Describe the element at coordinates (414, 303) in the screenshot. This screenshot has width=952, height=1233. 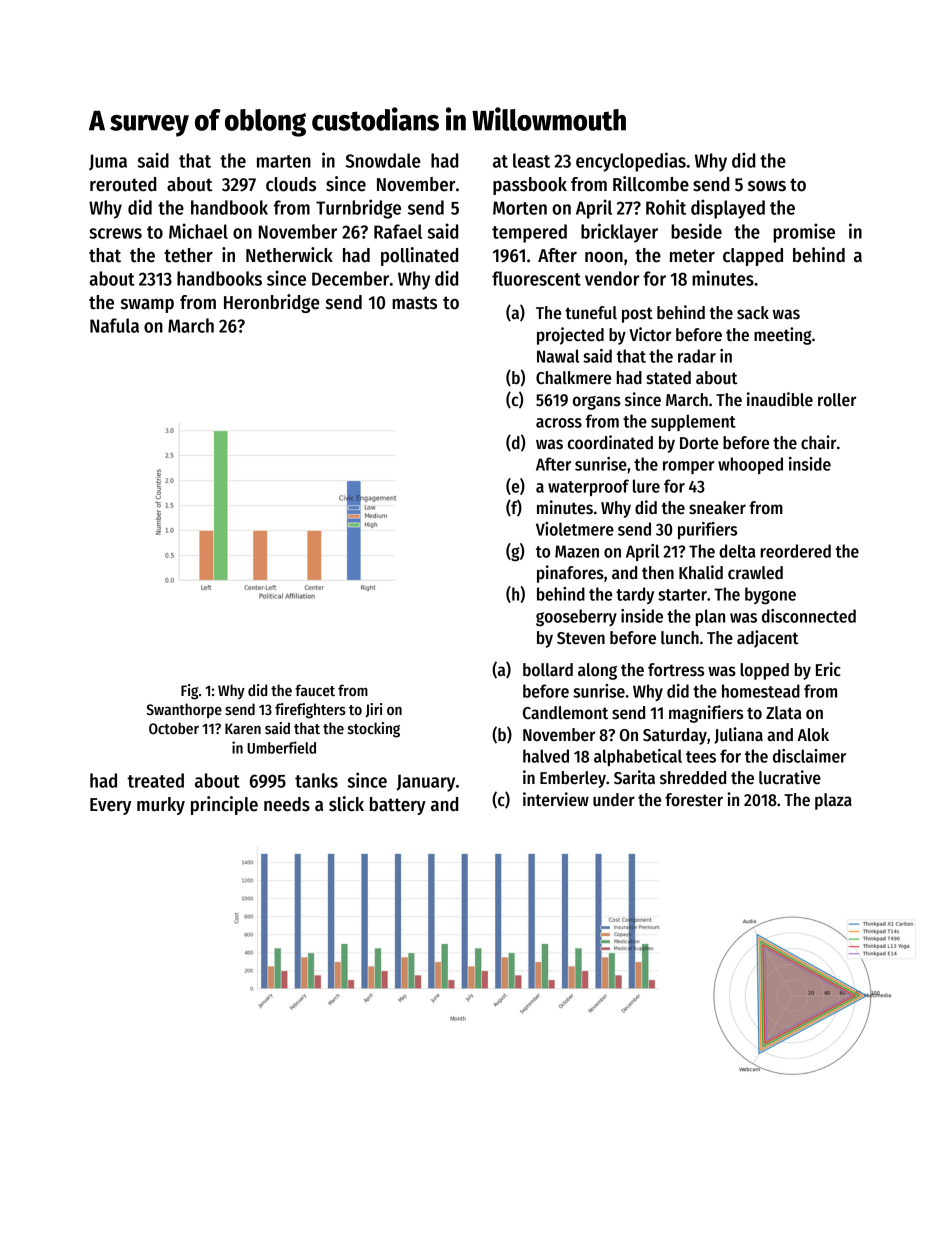
I see `masts` at that location.
